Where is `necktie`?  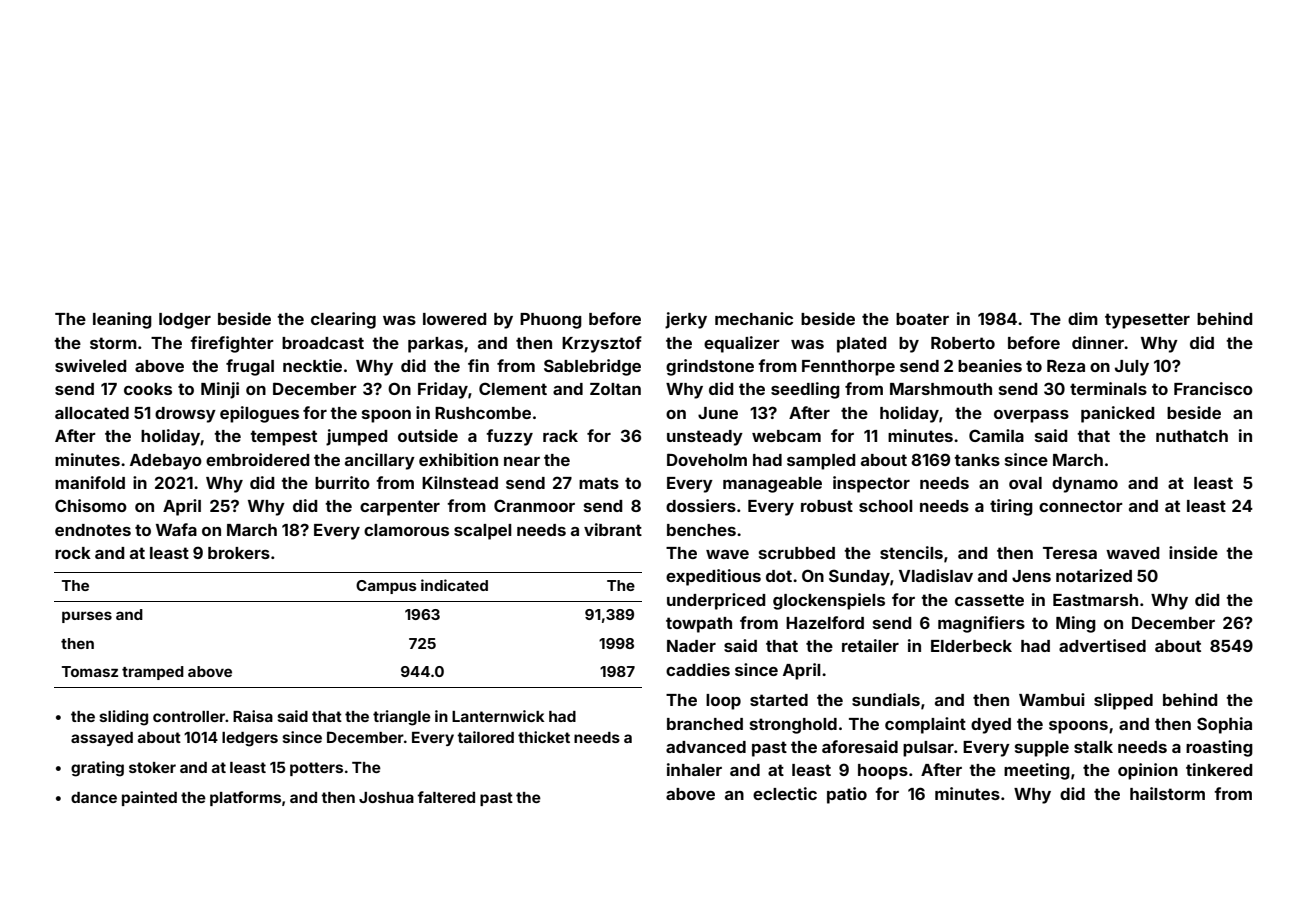 necktie is located at coordinates (312, 365).
